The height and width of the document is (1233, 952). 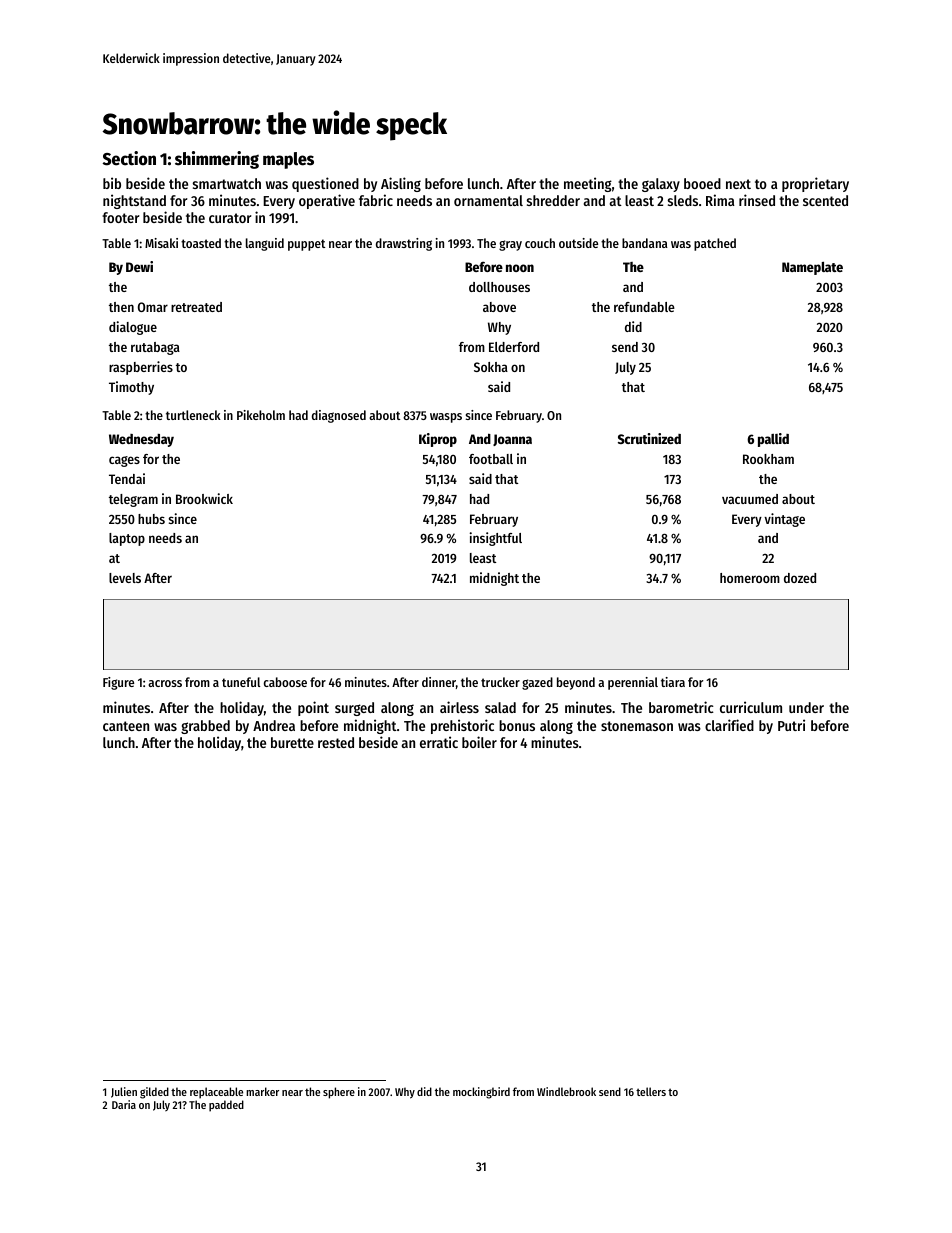 What do you see at coordinates (339, 1093) in the document?
I see `sphere` at bounding box center [339, 1093].
